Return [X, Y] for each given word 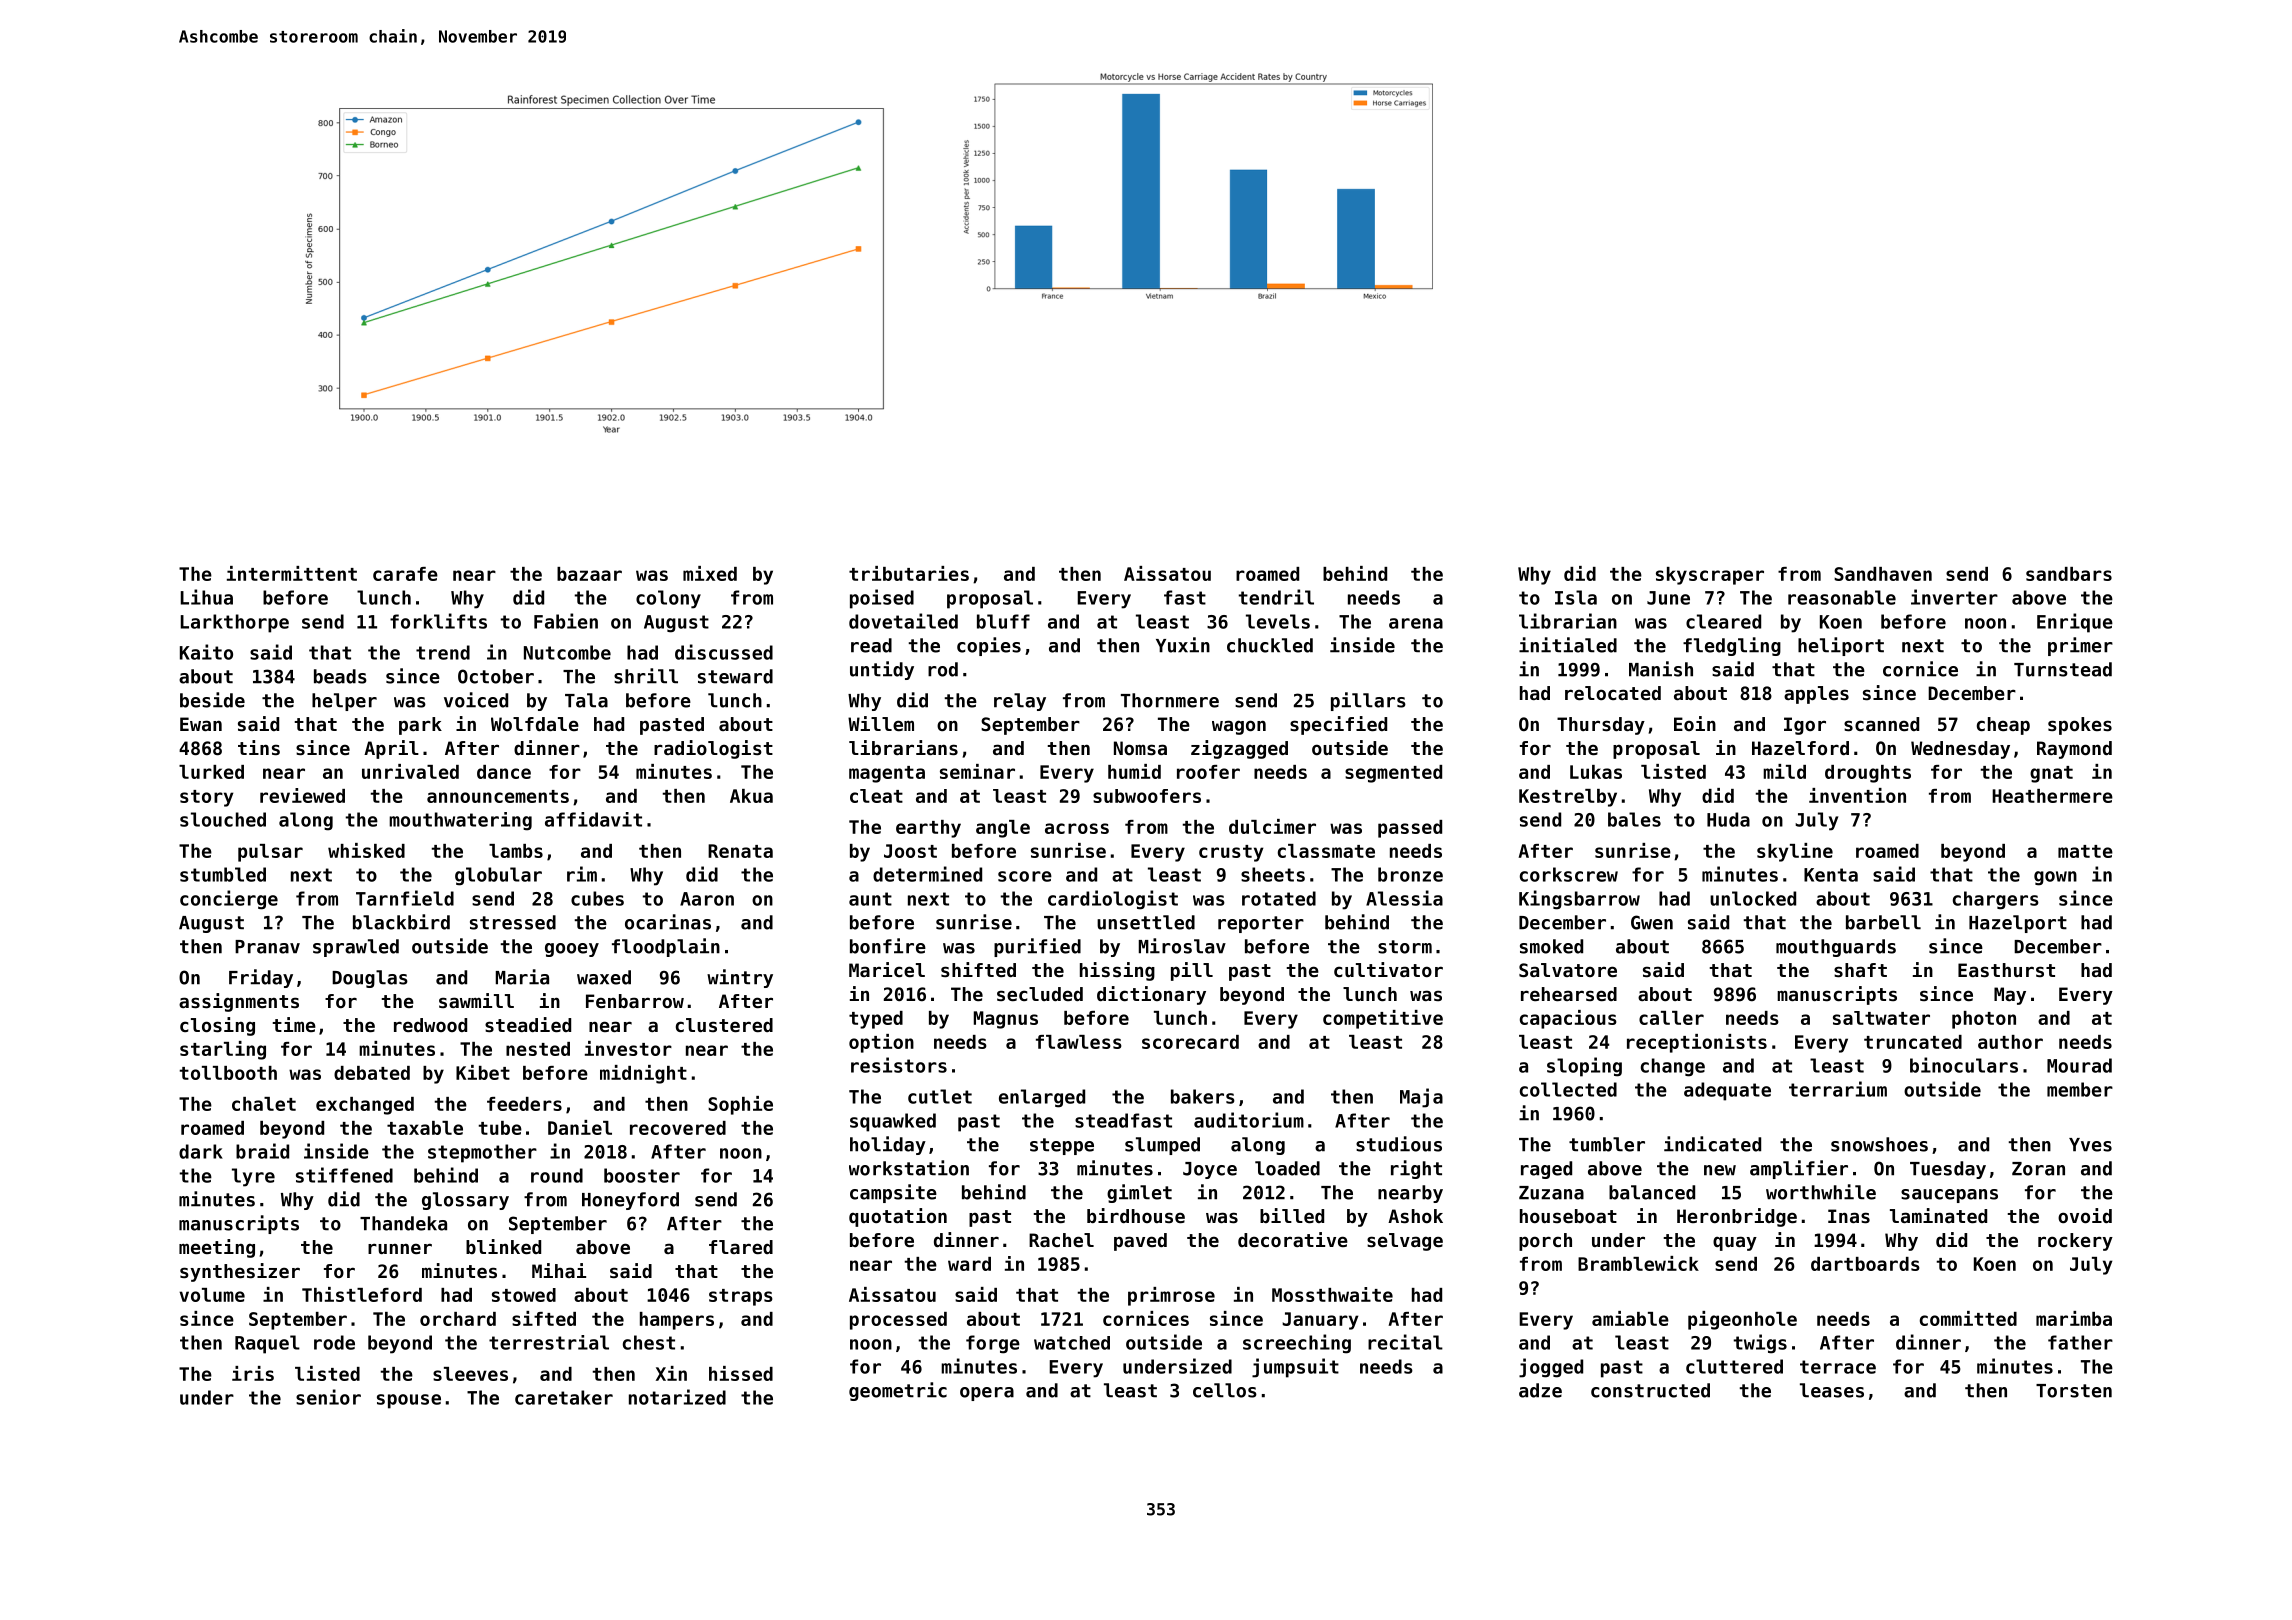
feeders [524, 1104]
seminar [977, 771]
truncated [1913, 1042]
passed [1410, 829]
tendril [1276, 597]
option [881, 1043]
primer [2080, 646]
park [420, 726]
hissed [741, 1373]
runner [400, 1248]
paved [1140, 1242]
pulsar [270, 853]
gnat [2051, 774]
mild [1784, 771]
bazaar [589, 574]
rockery [2075, 1242]
